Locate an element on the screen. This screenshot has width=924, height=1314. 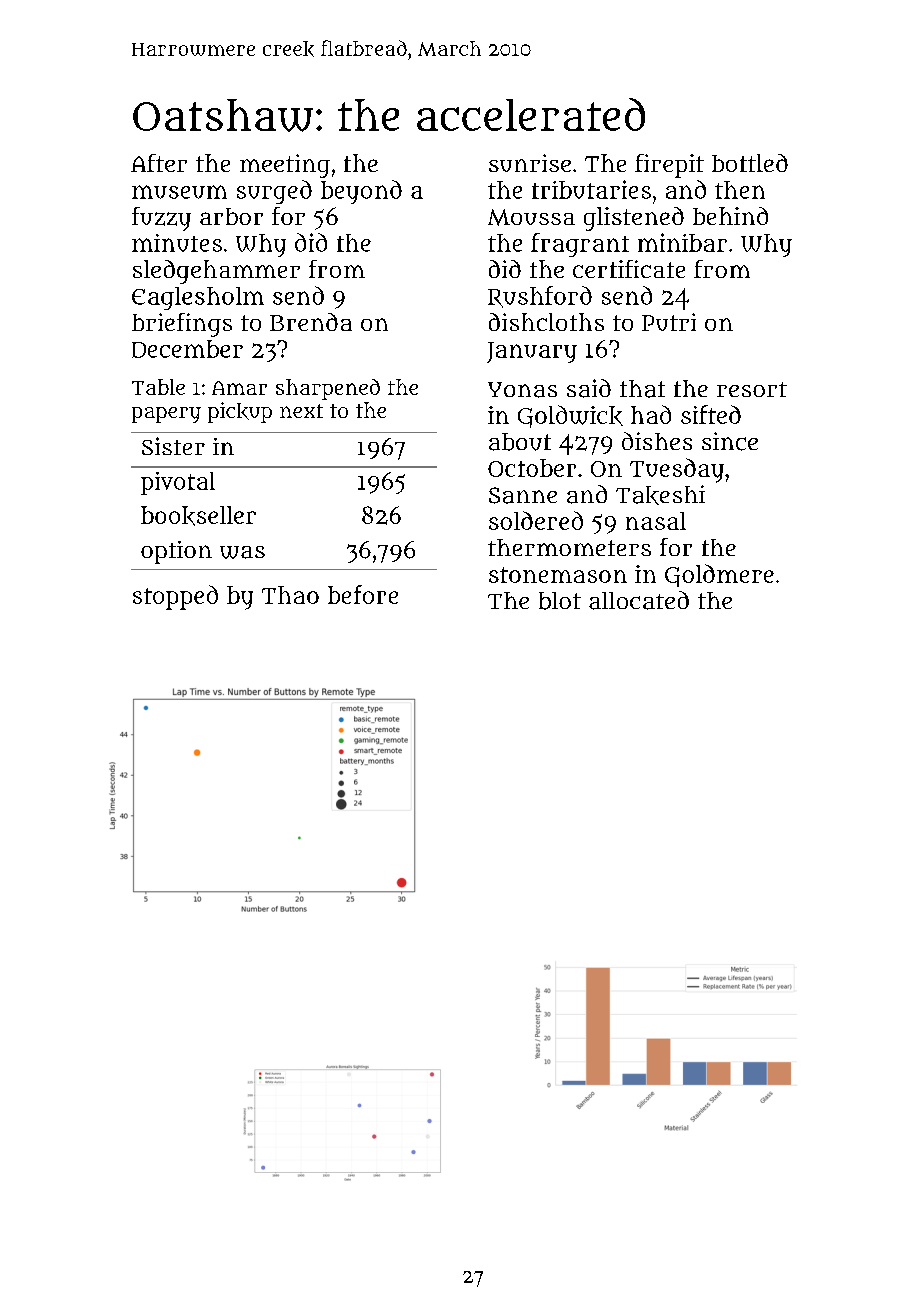
Thao is located at coordinates (290, 595).
